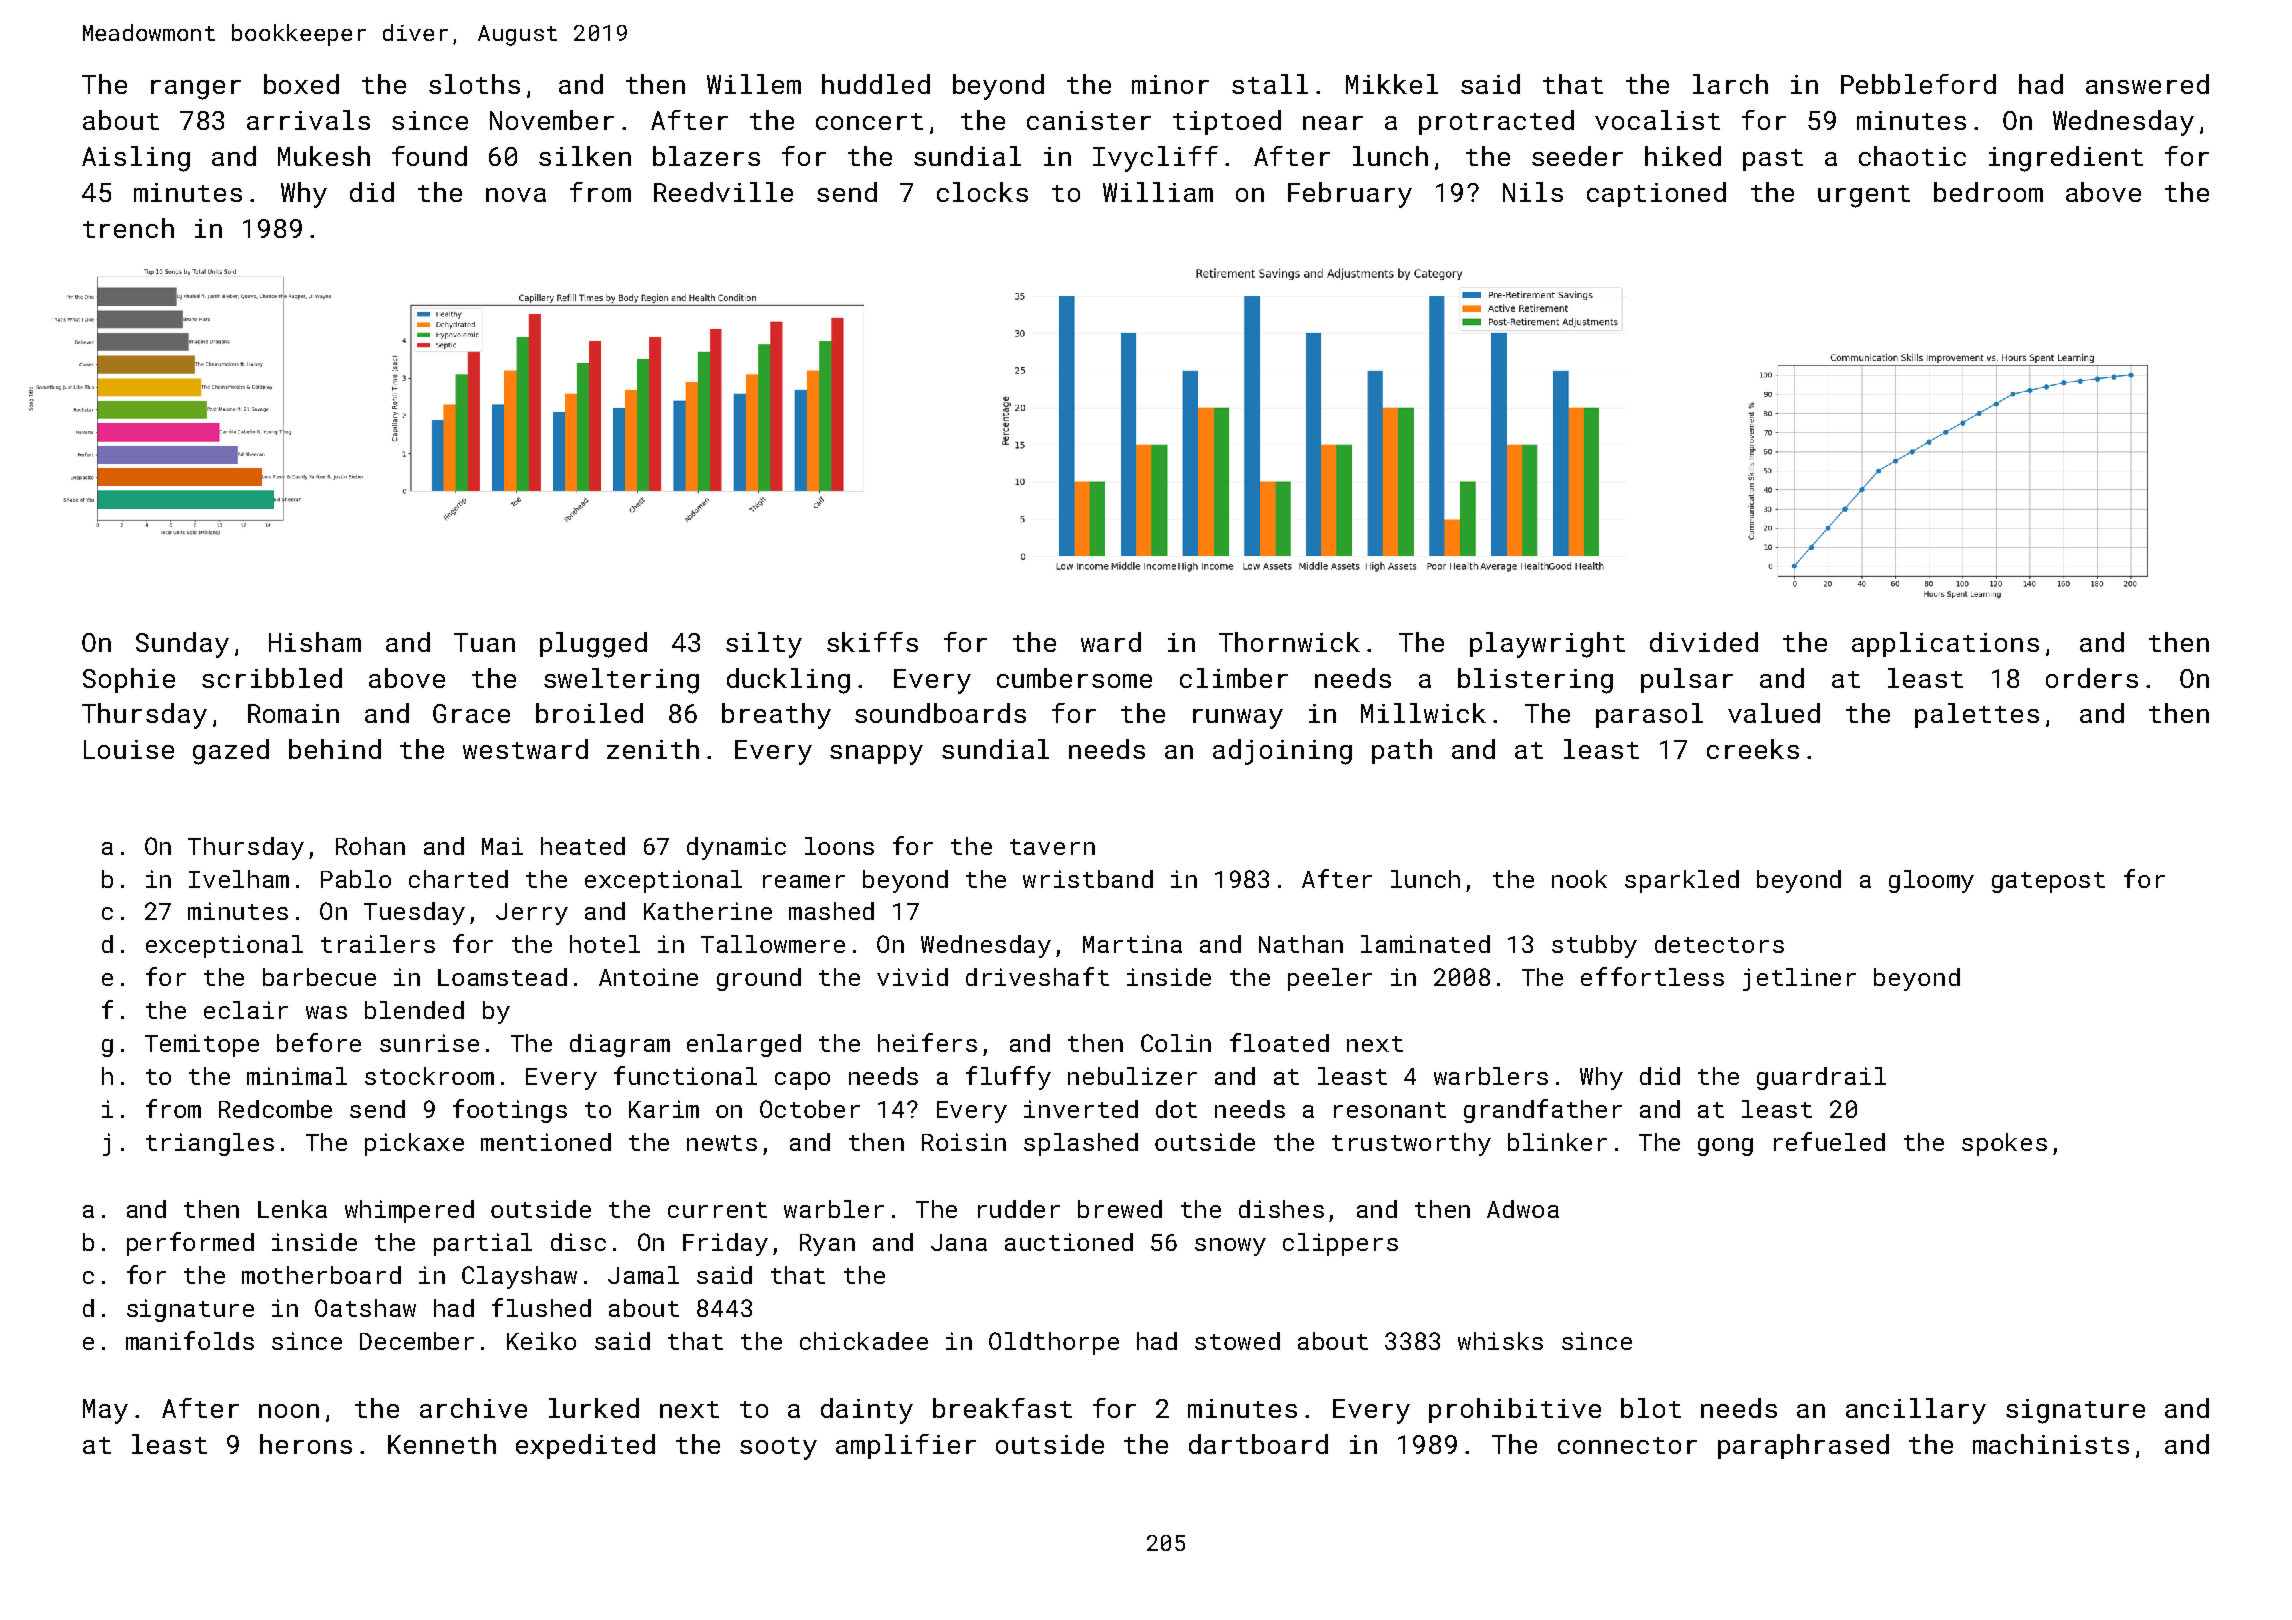 The image size is (2292, 1620). What do you see at coordinates (1682, 881) in the screenshot?
I see `sparkled` at bounding box center [1682, 881].
